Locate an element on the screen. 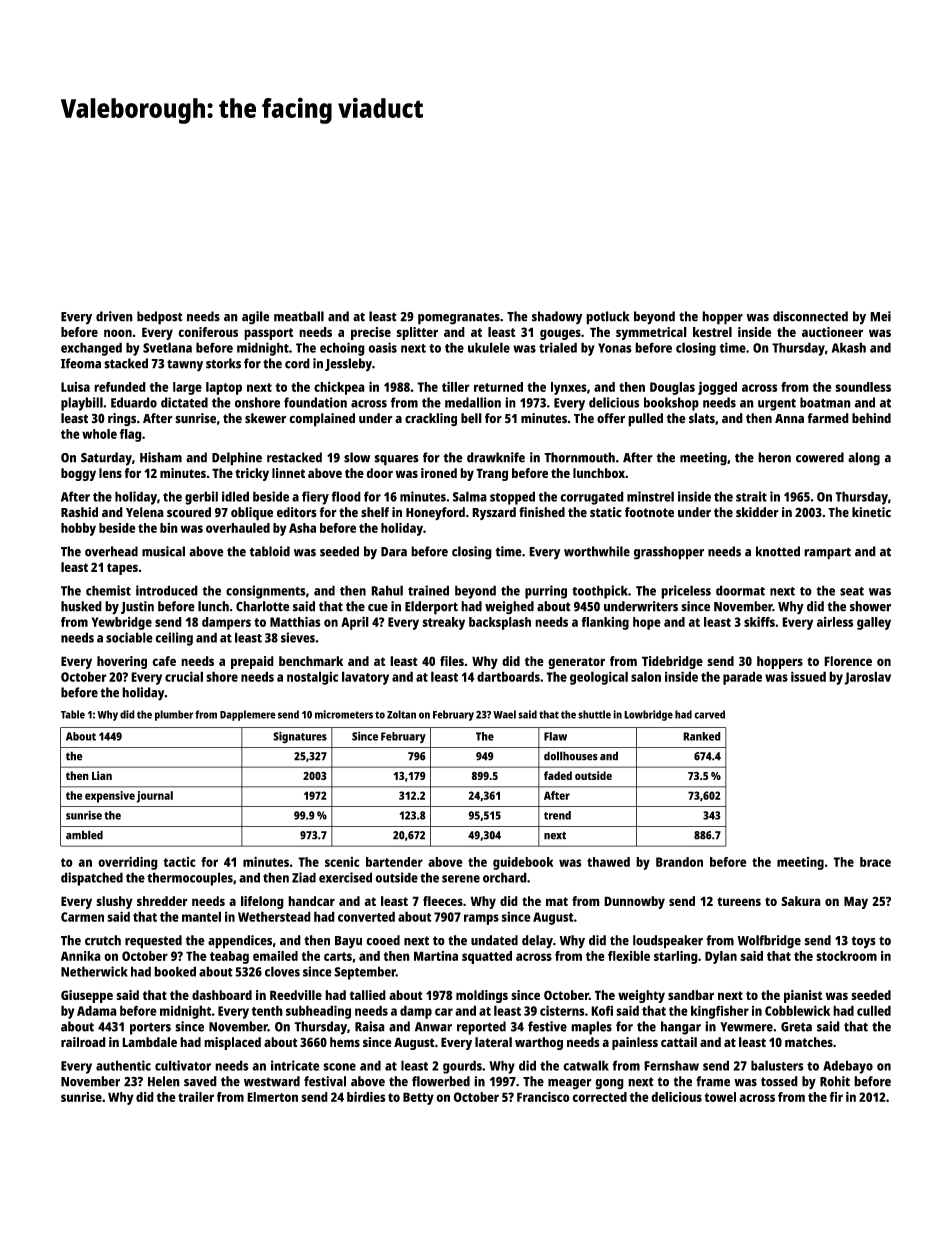  drawknife is located at coordinates (496, 457).
